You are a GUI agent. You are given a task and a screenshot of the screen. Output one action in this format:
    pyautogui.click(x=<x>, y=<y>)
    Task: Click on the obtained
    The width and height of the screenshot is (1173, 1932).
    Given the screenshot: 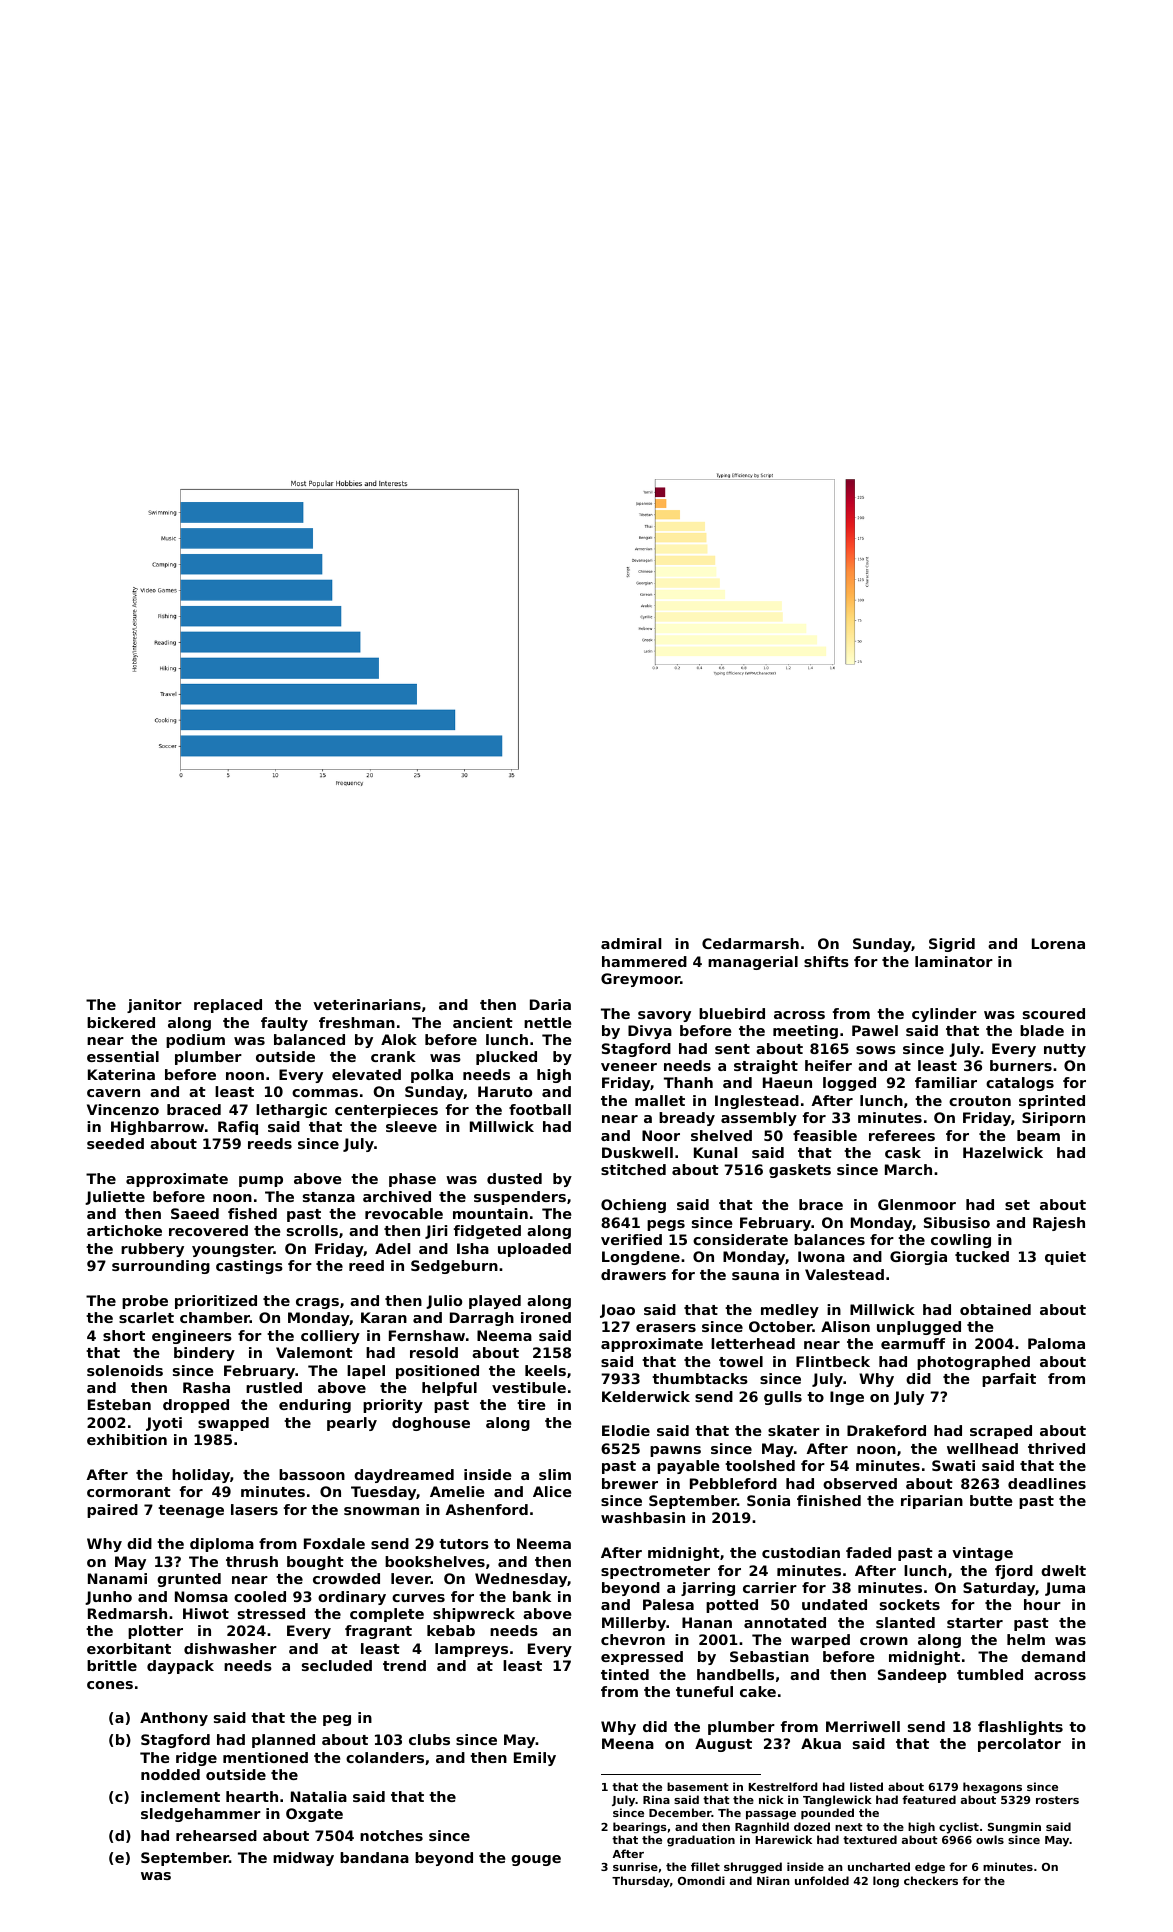 What is the action you would take?
    pyautogui.click(x=995, y=1309)
